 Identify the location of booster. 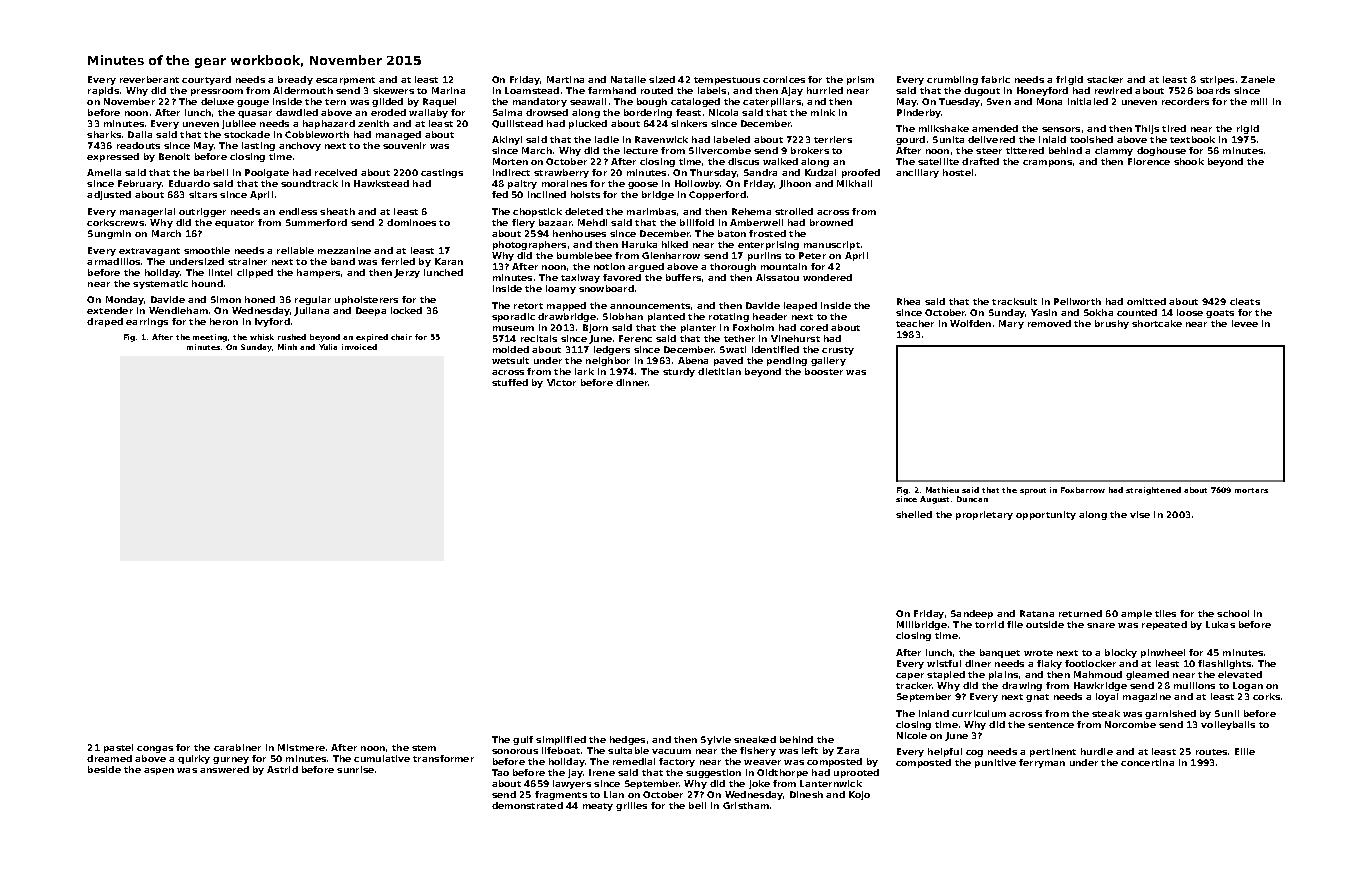
(824, 371).
